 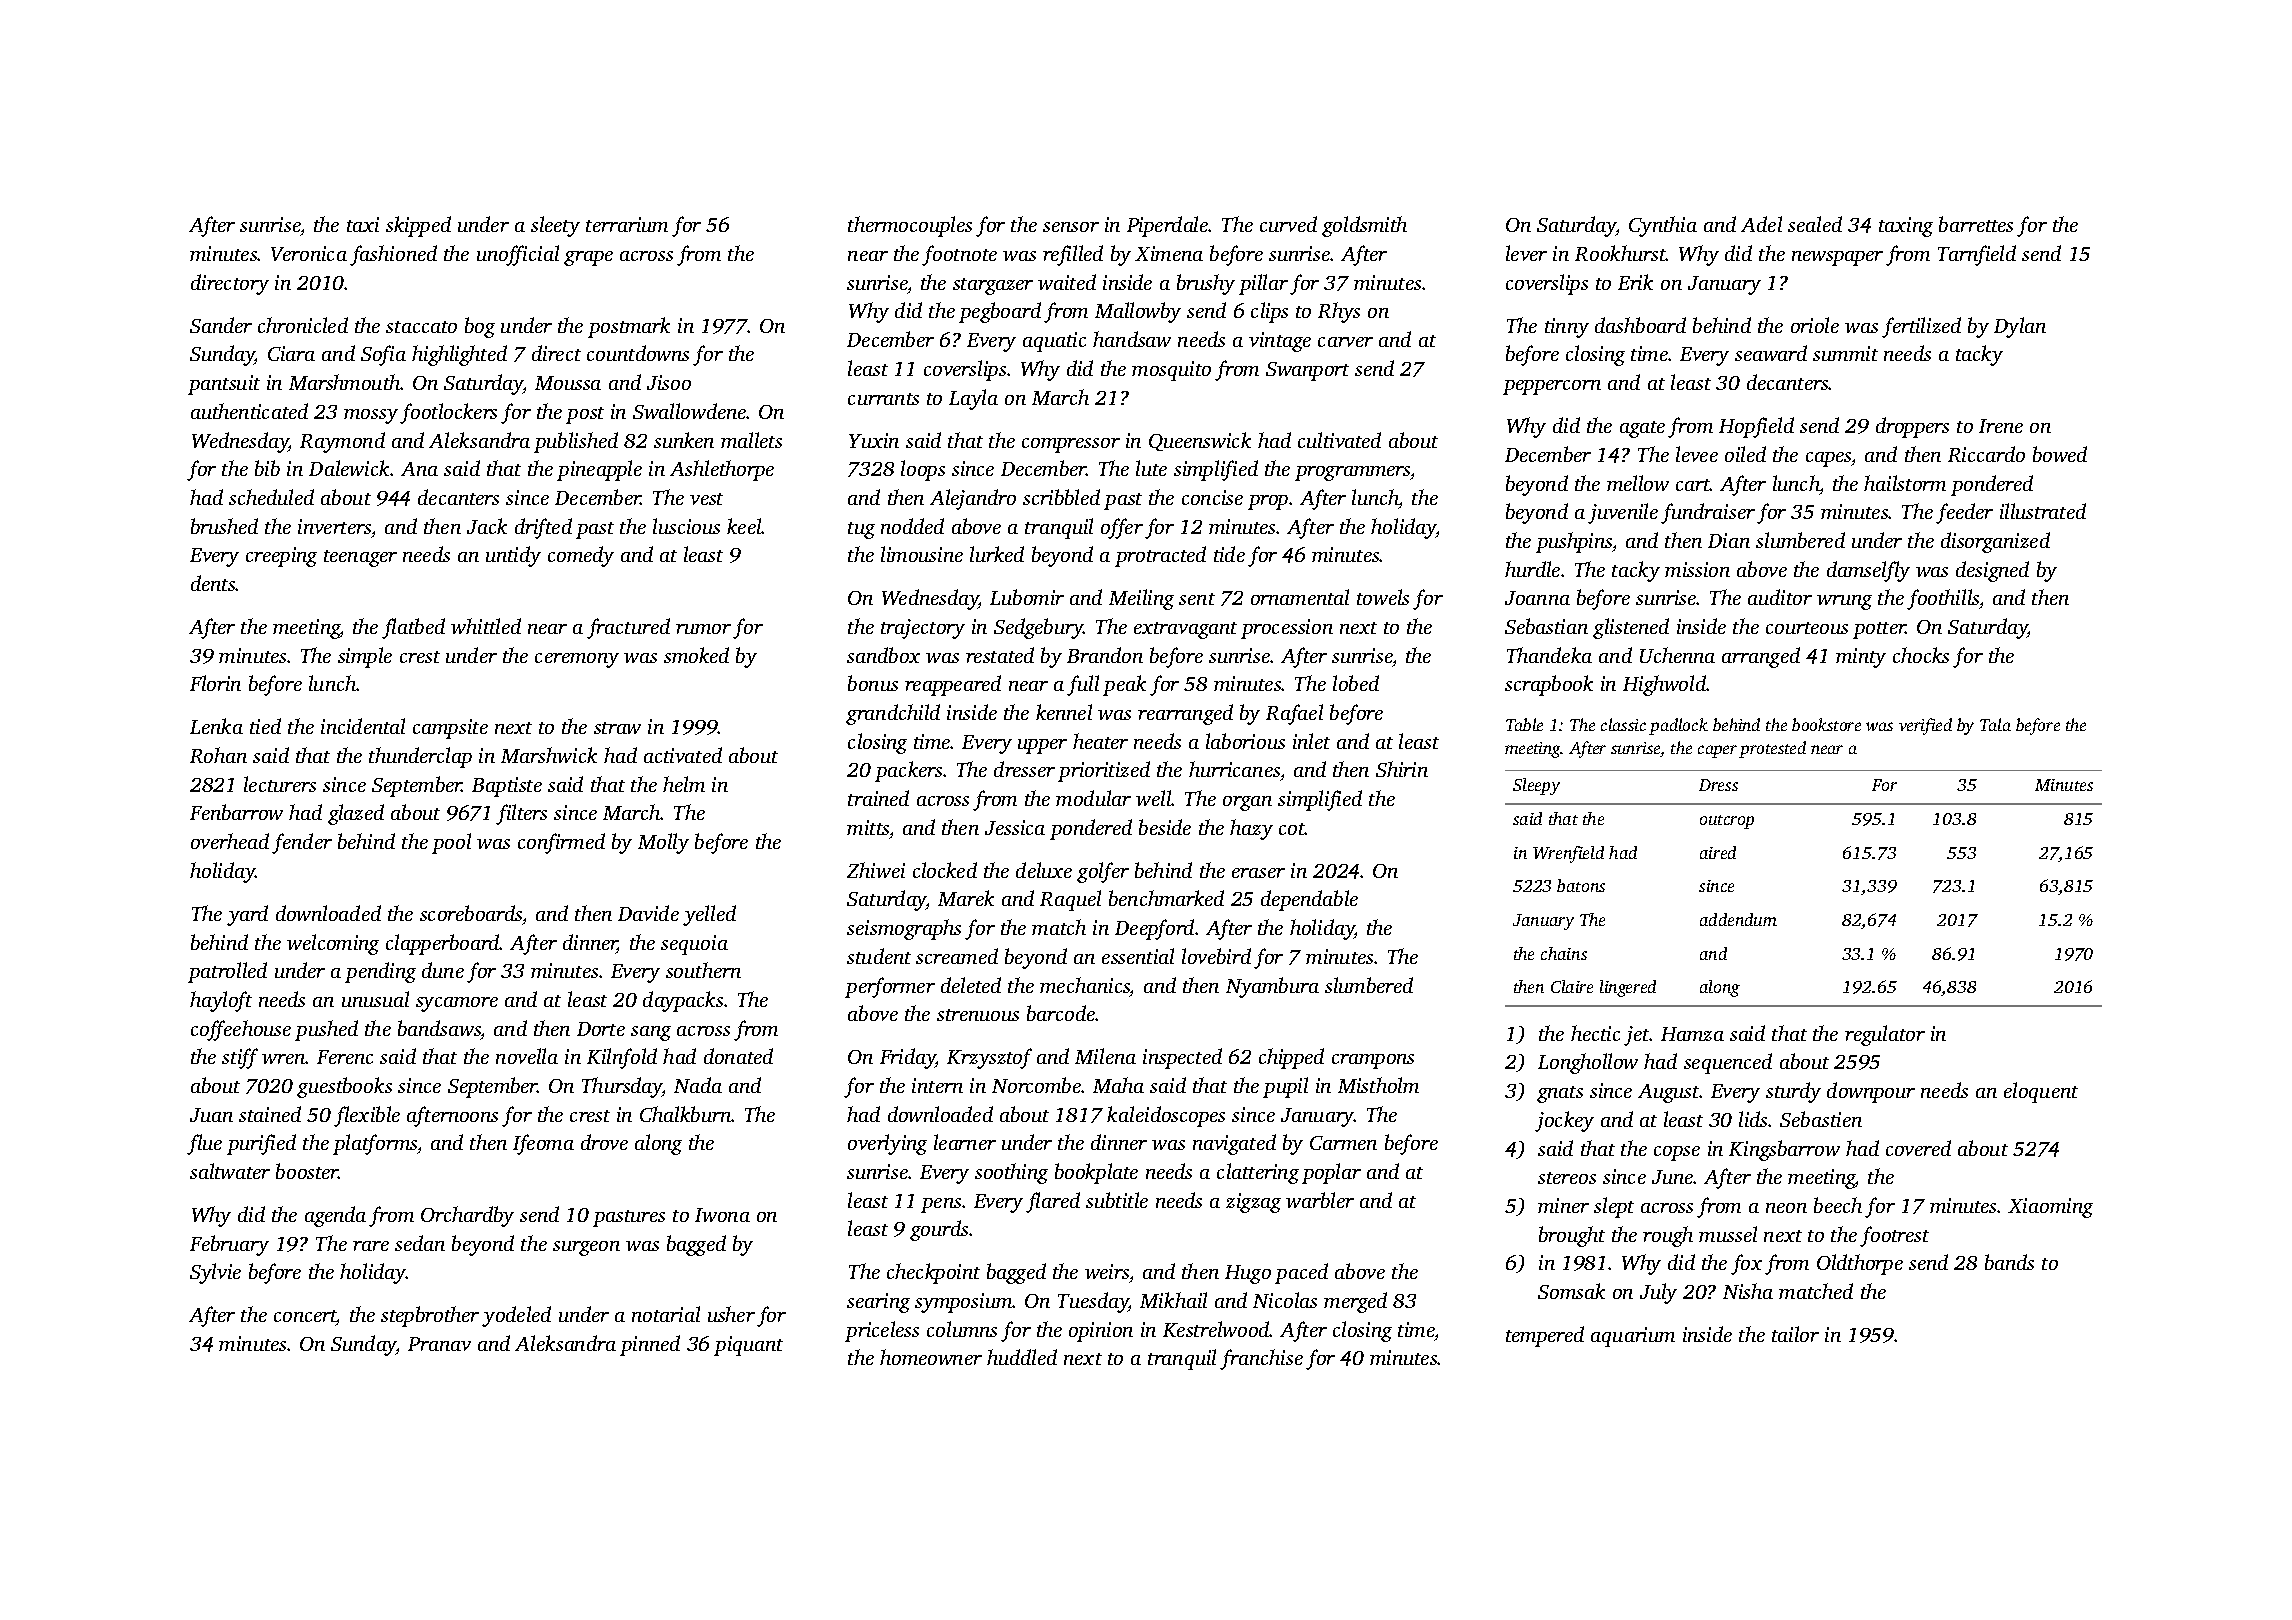 What do you see at coordinates (1665, 685) in the document?
I see `Highwold` at bounding box center [1665, 685].
